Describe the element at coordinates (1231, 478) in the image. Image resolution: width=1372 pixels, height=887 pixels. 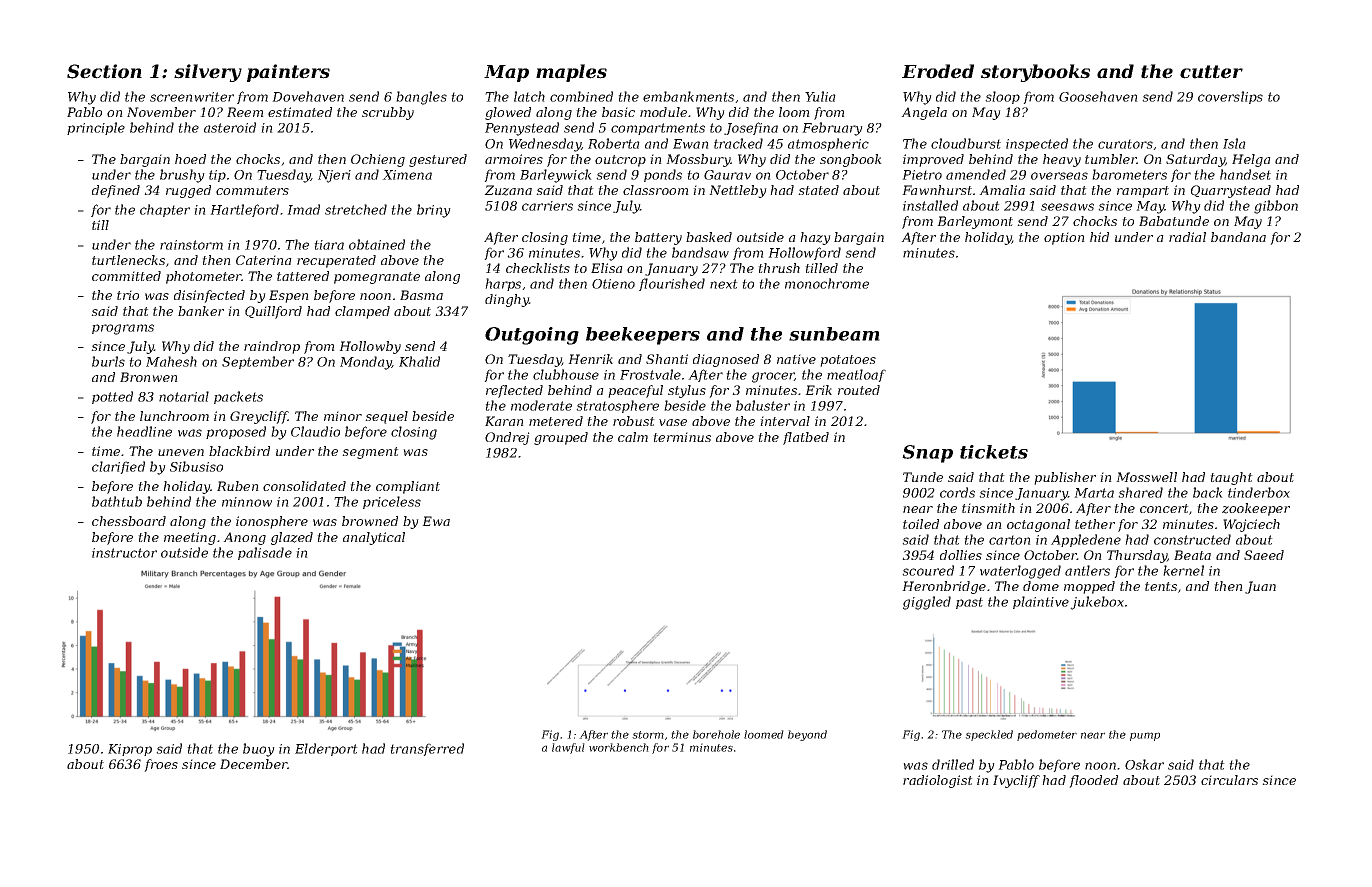
I see `taught` at that location.
